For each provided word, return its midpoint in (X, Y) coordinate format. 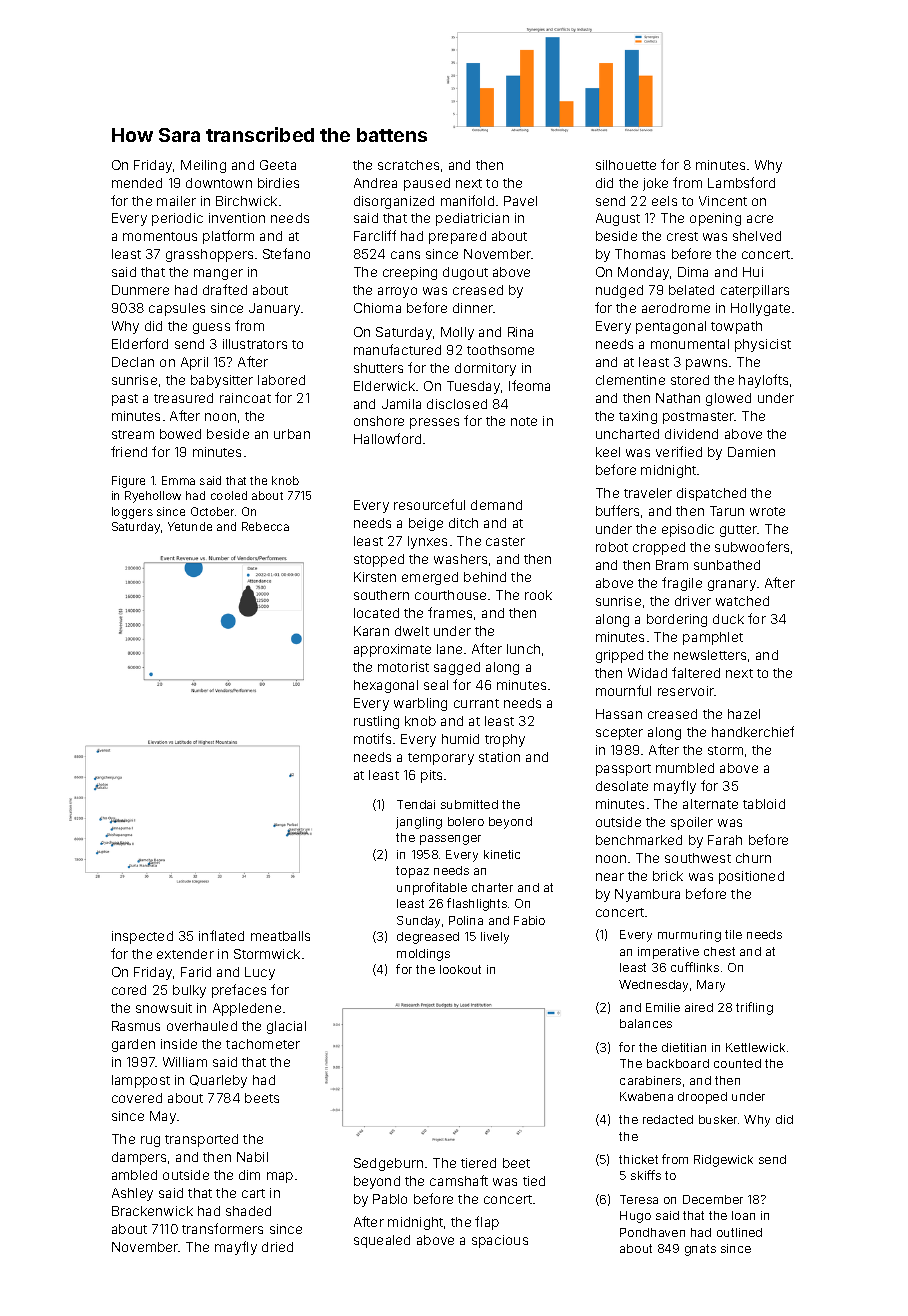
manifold (467, 200)
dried (277, 1247)
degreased (428, 938)
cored (129, 990)
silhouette (626, 165)
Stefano (286, 253)
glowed (728, 399)
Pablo (390, 1199)
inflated (221, 935)
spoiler (692, 823)
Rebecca (265, 526)
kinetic (502, 854)
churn (753, 858)
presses (434, 423)
